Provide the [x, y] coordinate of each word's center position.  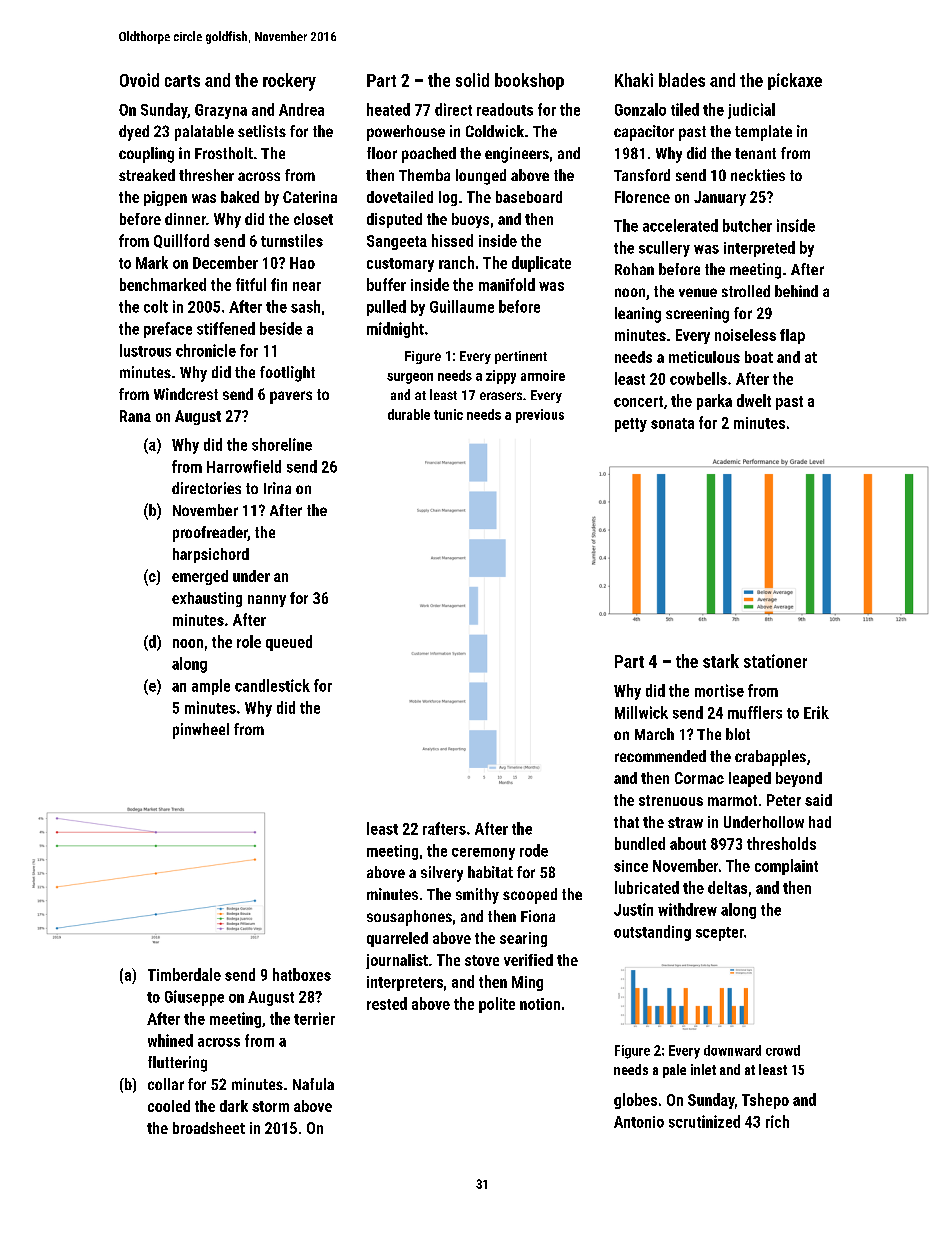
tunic [448, 414]
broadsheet [209, 1128]
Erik [816, 712]
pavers [291, 397]
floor [382, 153]
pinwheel [201, 731]
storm [270, 1106]
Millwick [641, 712]
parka [714, 402]
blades [682, 80]
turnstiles [292, 240]
